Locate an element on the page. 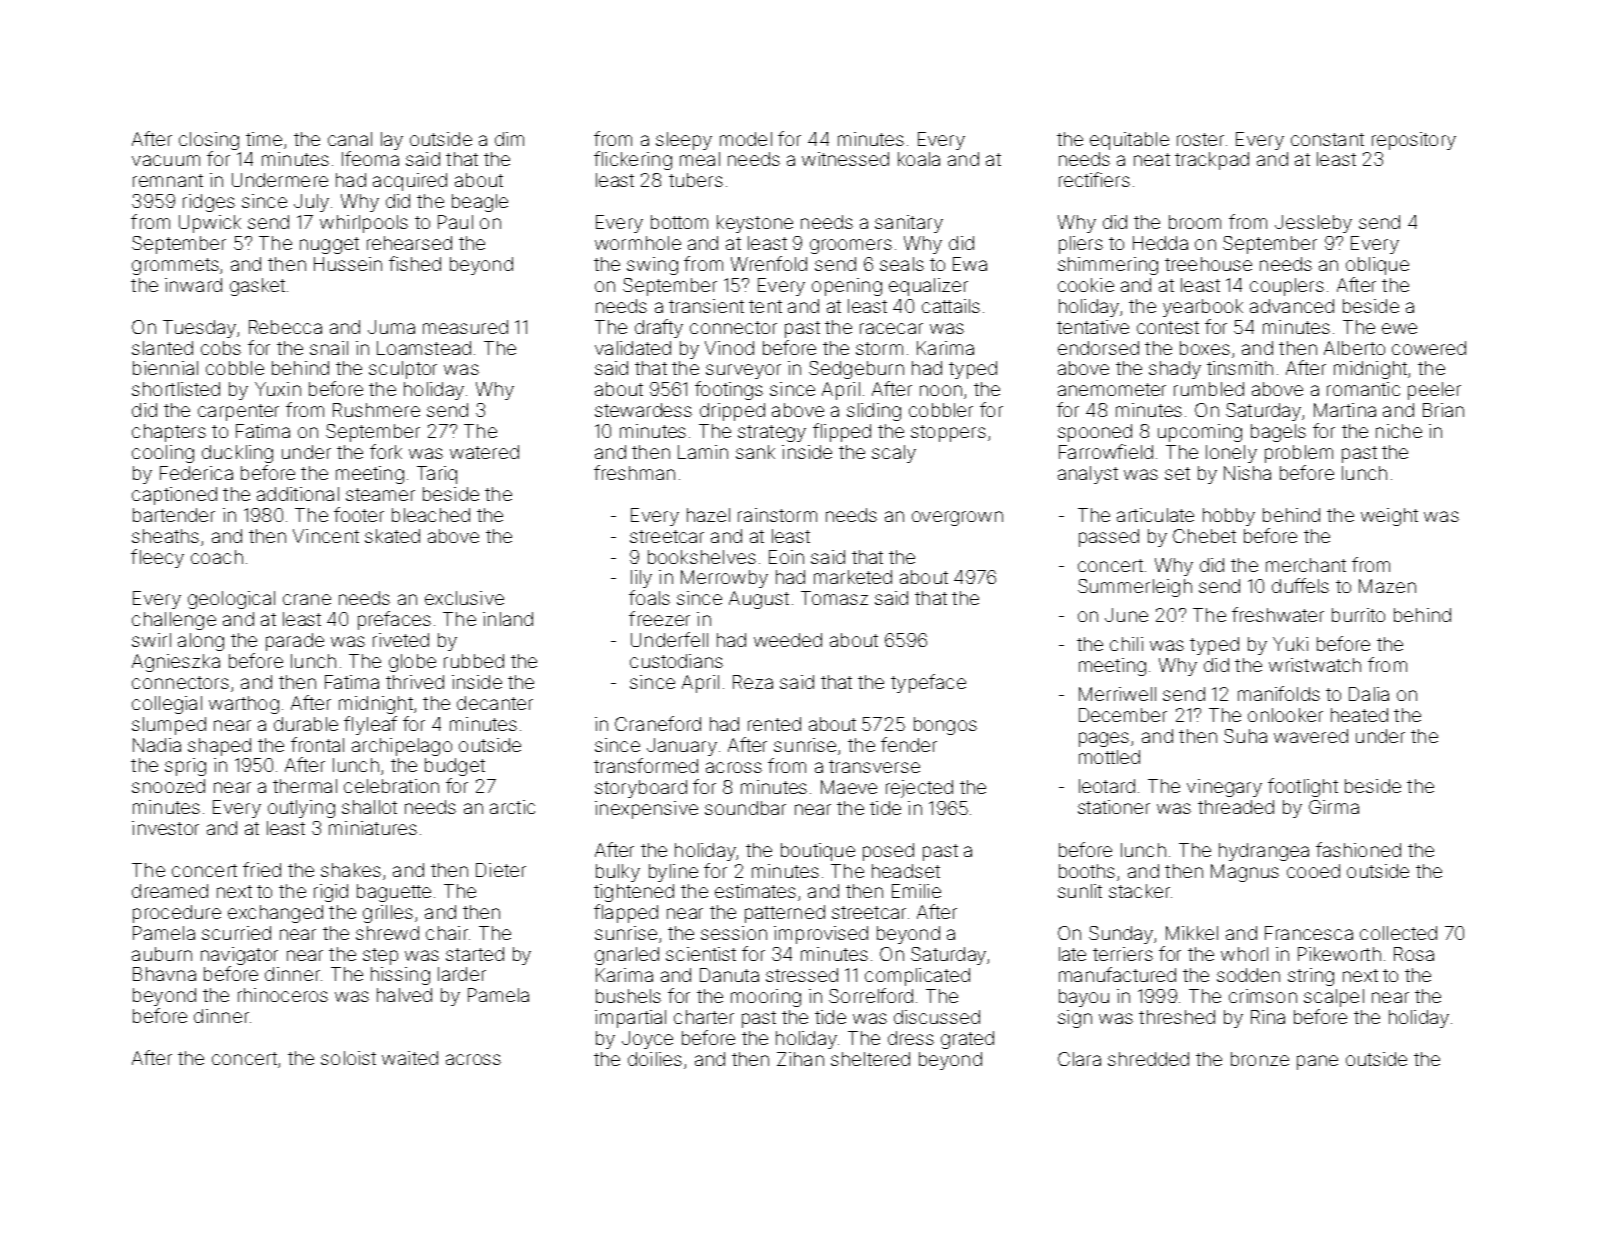 The image size is (1599, 1235). time is located at coordinates (264, 139).
